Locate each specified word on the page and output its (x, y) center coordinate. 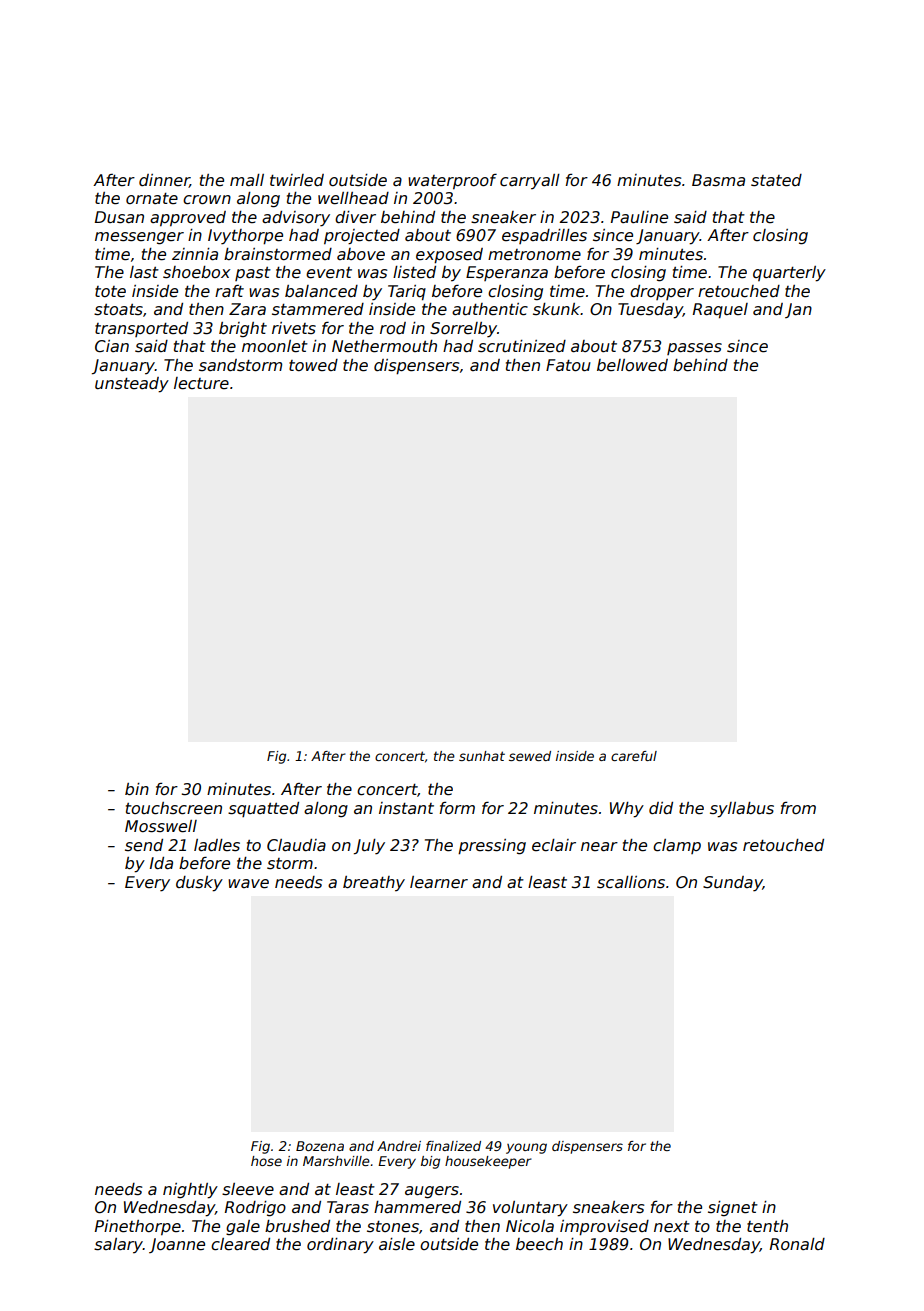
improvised (604, 1228)
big (430, 1162)
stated (776, 180)
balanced (321, 291)
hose (266, 1161)
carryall (530, 182)
